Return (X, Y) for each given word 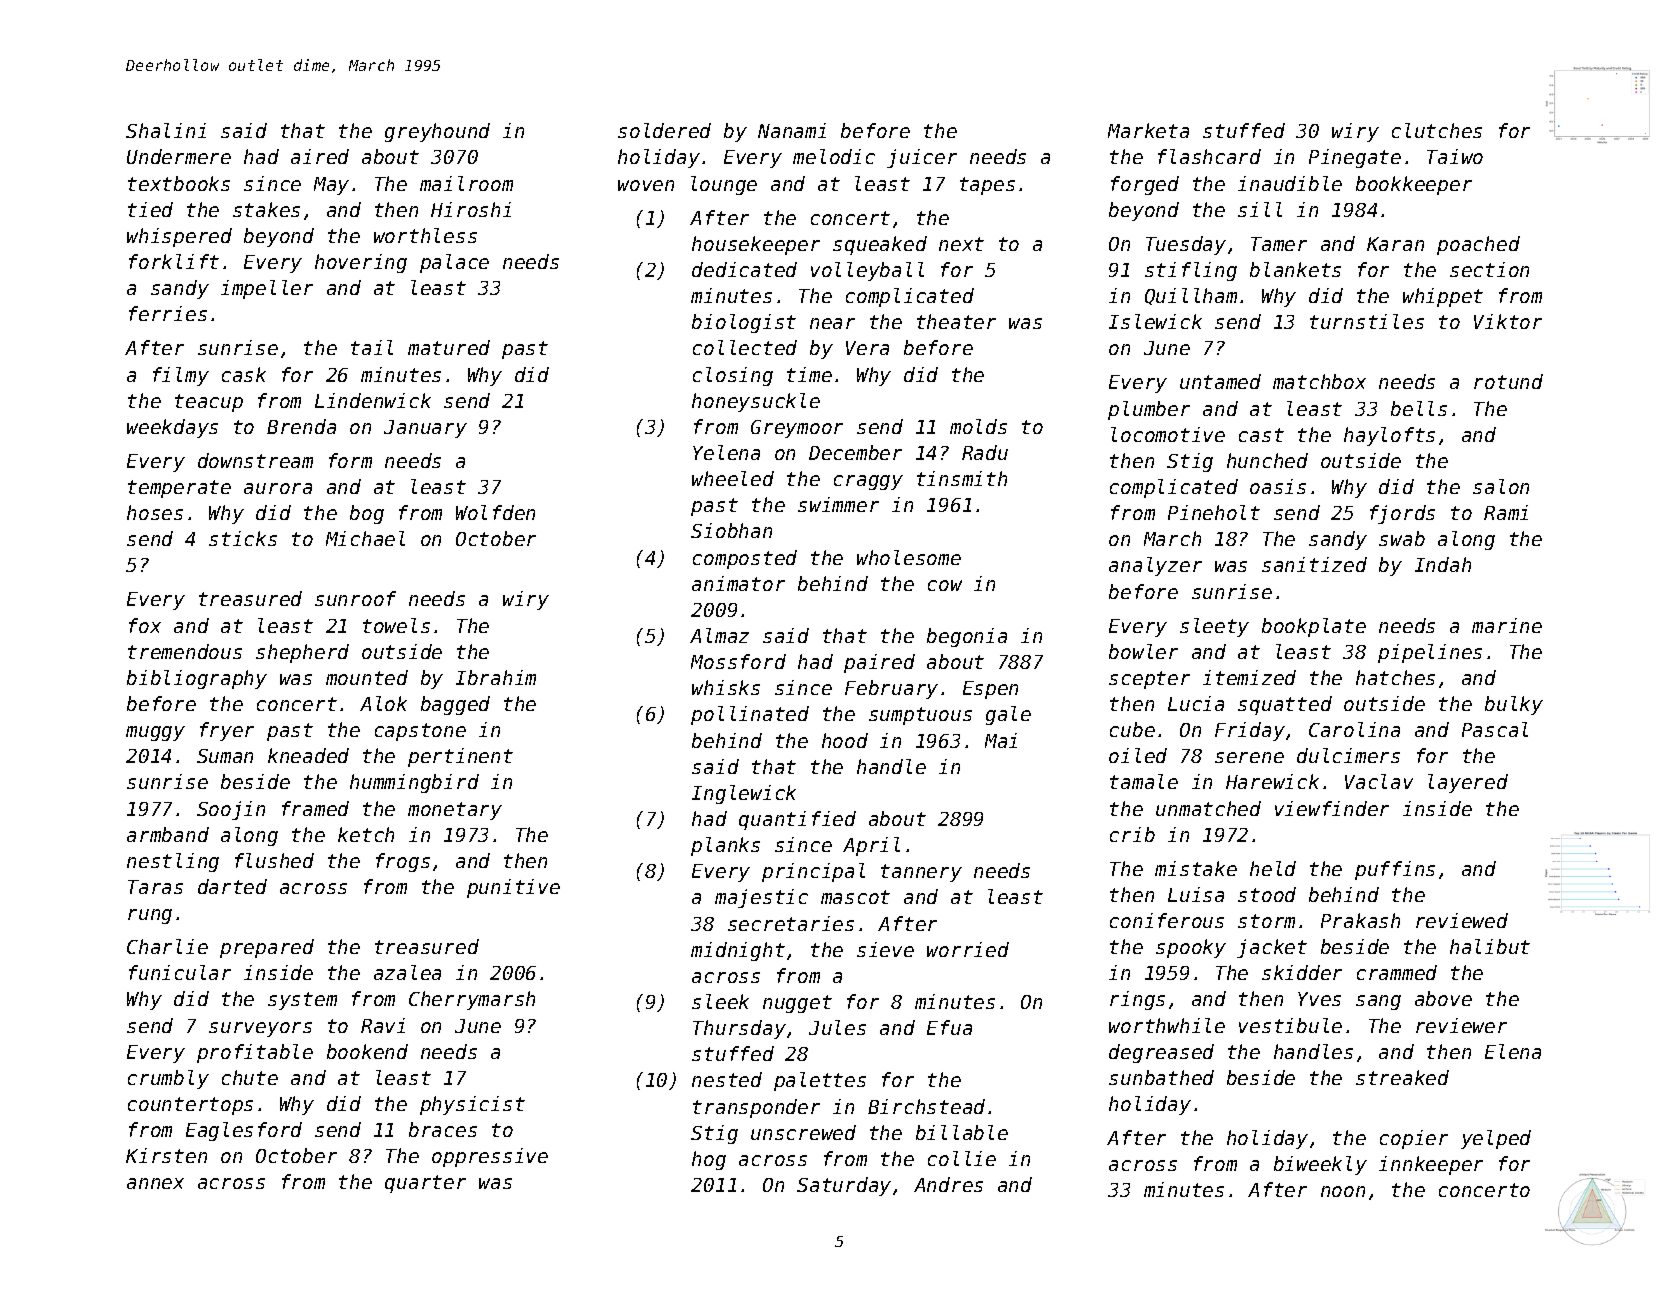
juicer (922, 158)
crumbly (168, 1079)
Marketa (1148, 130)
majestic (761, 898)
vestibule (1290, 1025)
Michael (365, 538)
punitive (513, 888)
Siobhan (731, 530)
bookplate (1314, 627)
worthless (425, 235)
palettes (820, 1081)
